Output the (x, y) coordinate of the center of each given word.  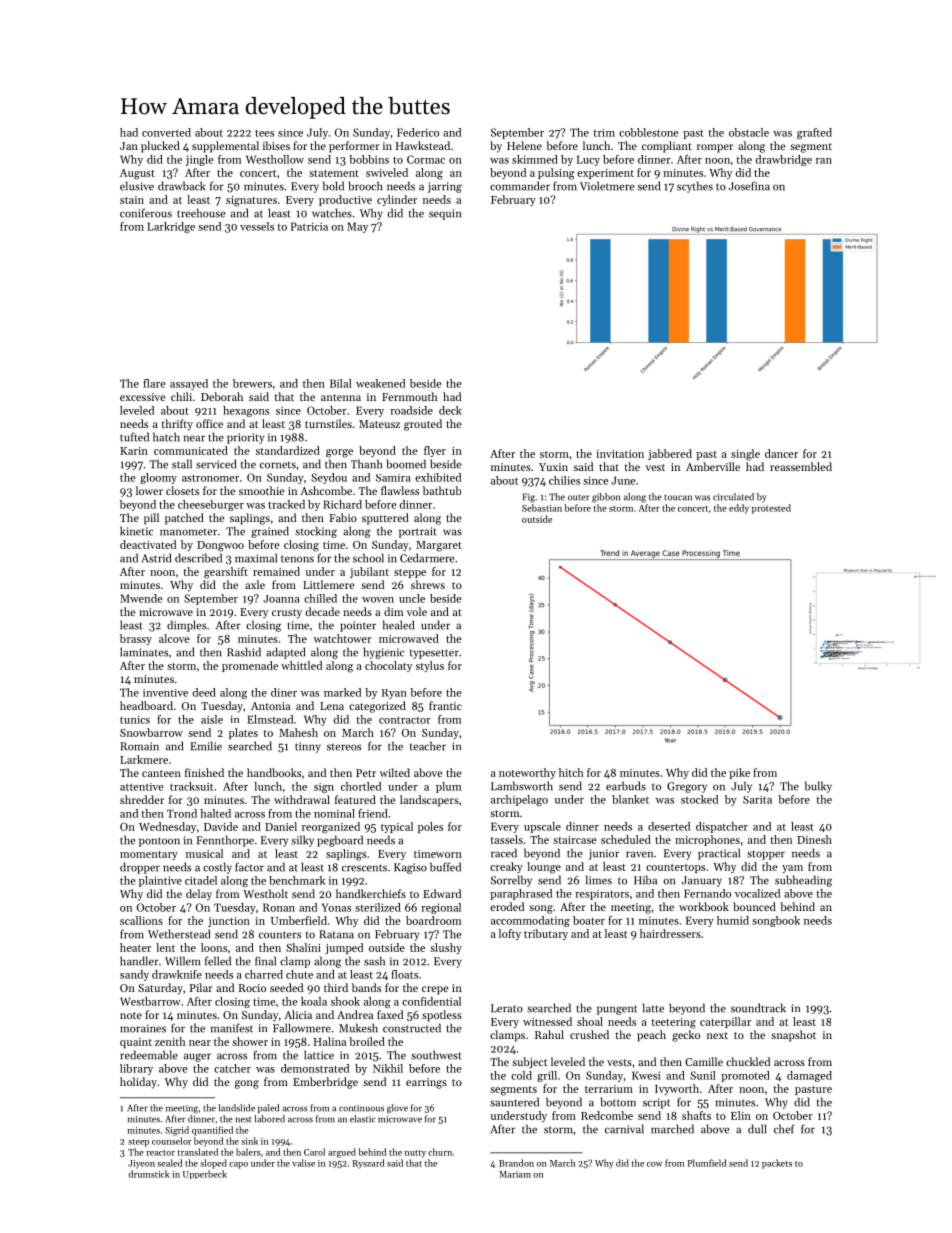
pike (739, 773)
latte (653, 1008)
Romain (139, 746)
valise (303, 1163)
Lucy (588, 160)
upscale (542, 827)
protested (771, 509)
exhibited (438, 477)
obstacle (749, 132)
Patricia (309, 226)
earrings (426, 1083)
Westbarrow (150, 1001)
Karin (134, 451)
